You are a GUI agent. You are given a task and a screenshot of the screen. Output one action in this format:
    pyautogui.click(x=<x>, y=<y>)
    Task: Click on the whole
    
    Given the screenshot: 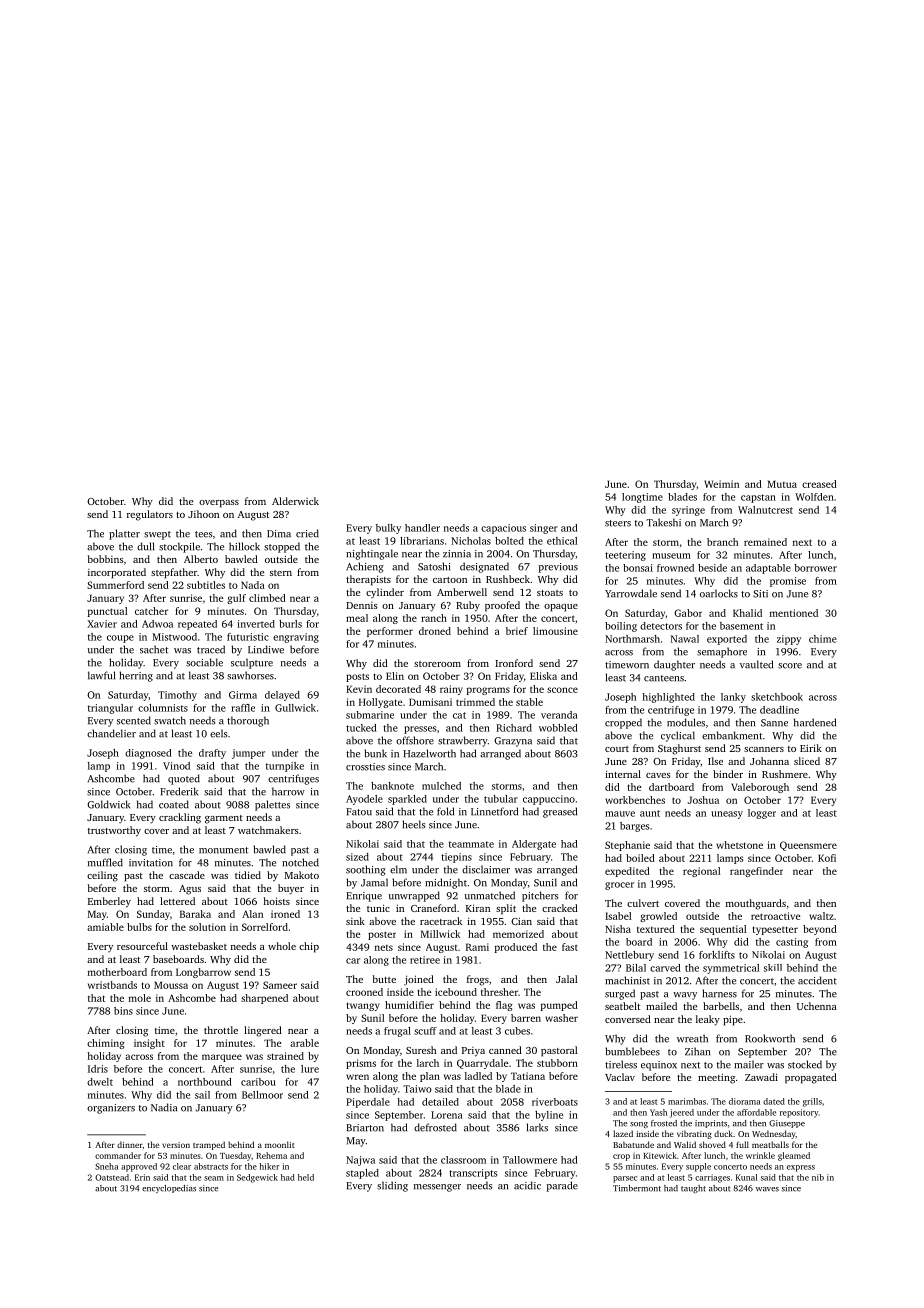 What is the action you would take?
    pyautogui.click(x=282, y=946)
